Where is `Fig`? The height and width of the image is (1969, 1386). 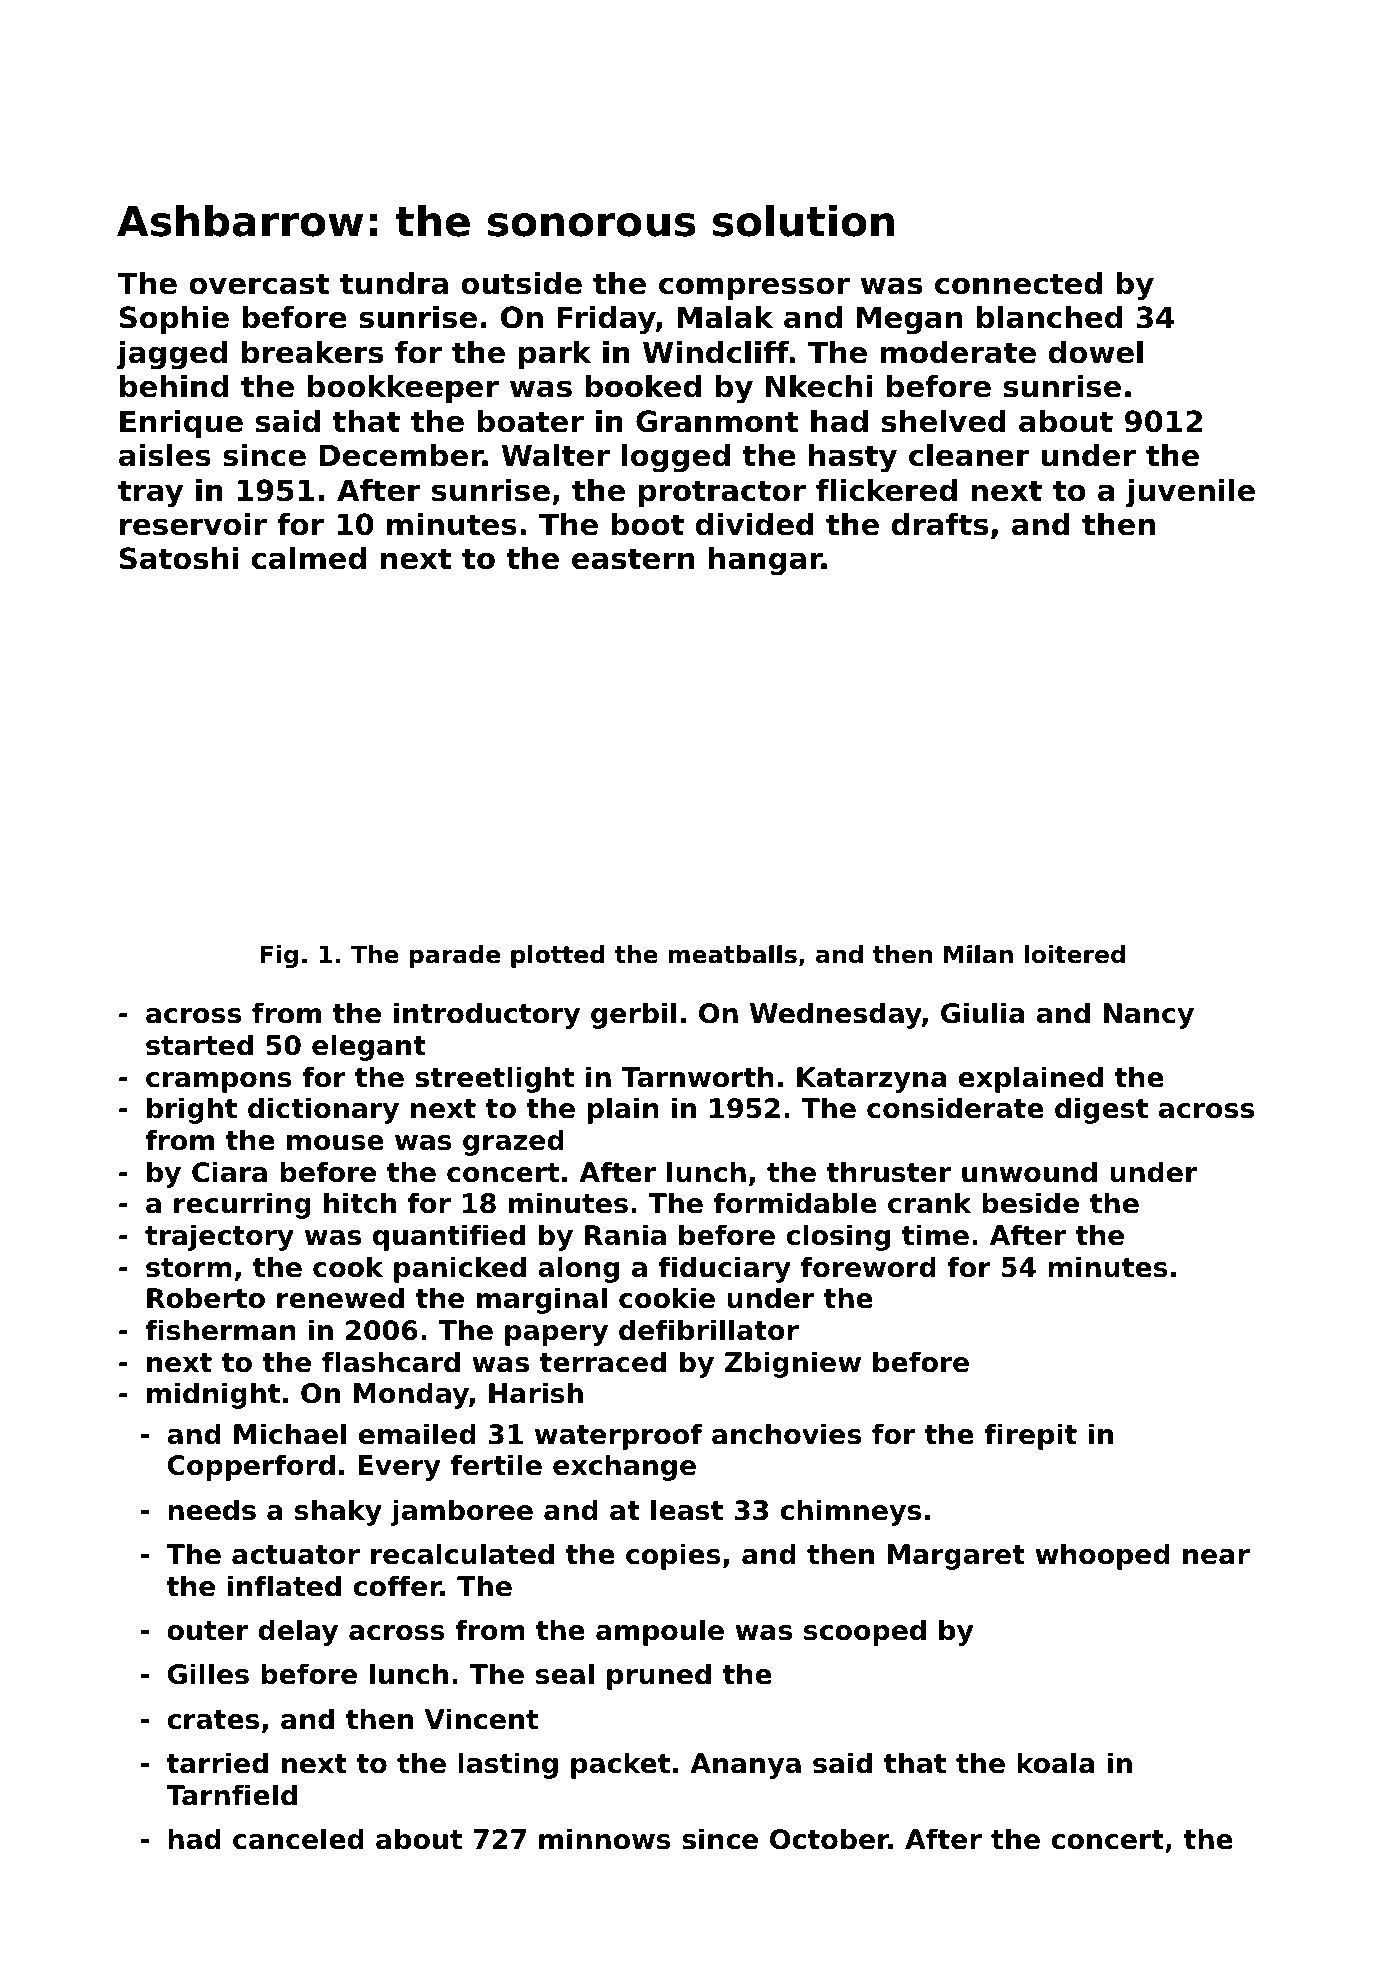 Fig is located at coordinates (279, 956).
